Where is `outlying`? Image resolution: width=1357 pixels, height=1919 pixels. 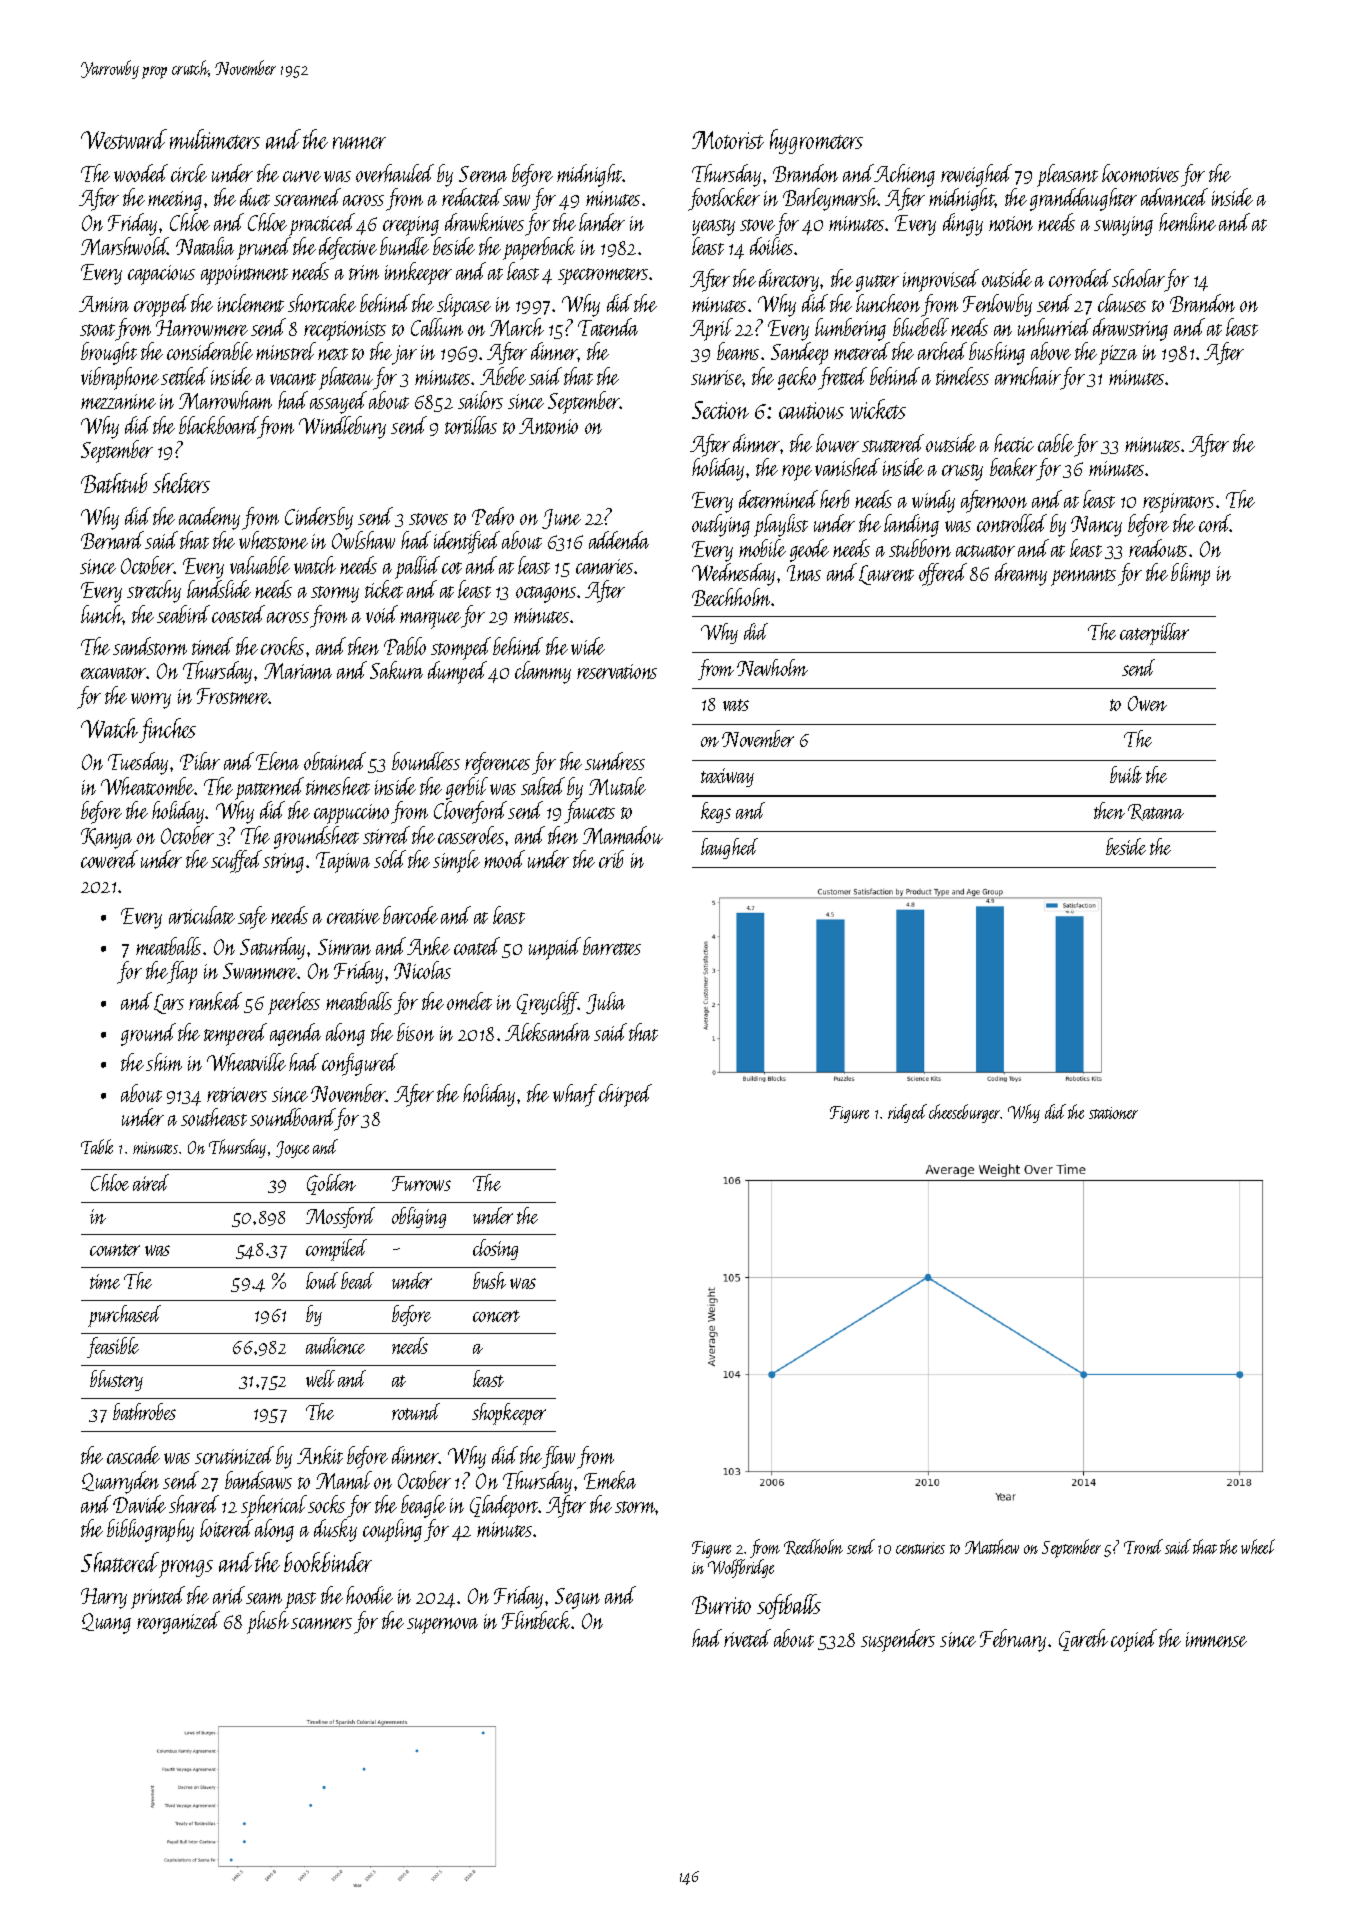 outlying is located at coordinates (721, 525).
